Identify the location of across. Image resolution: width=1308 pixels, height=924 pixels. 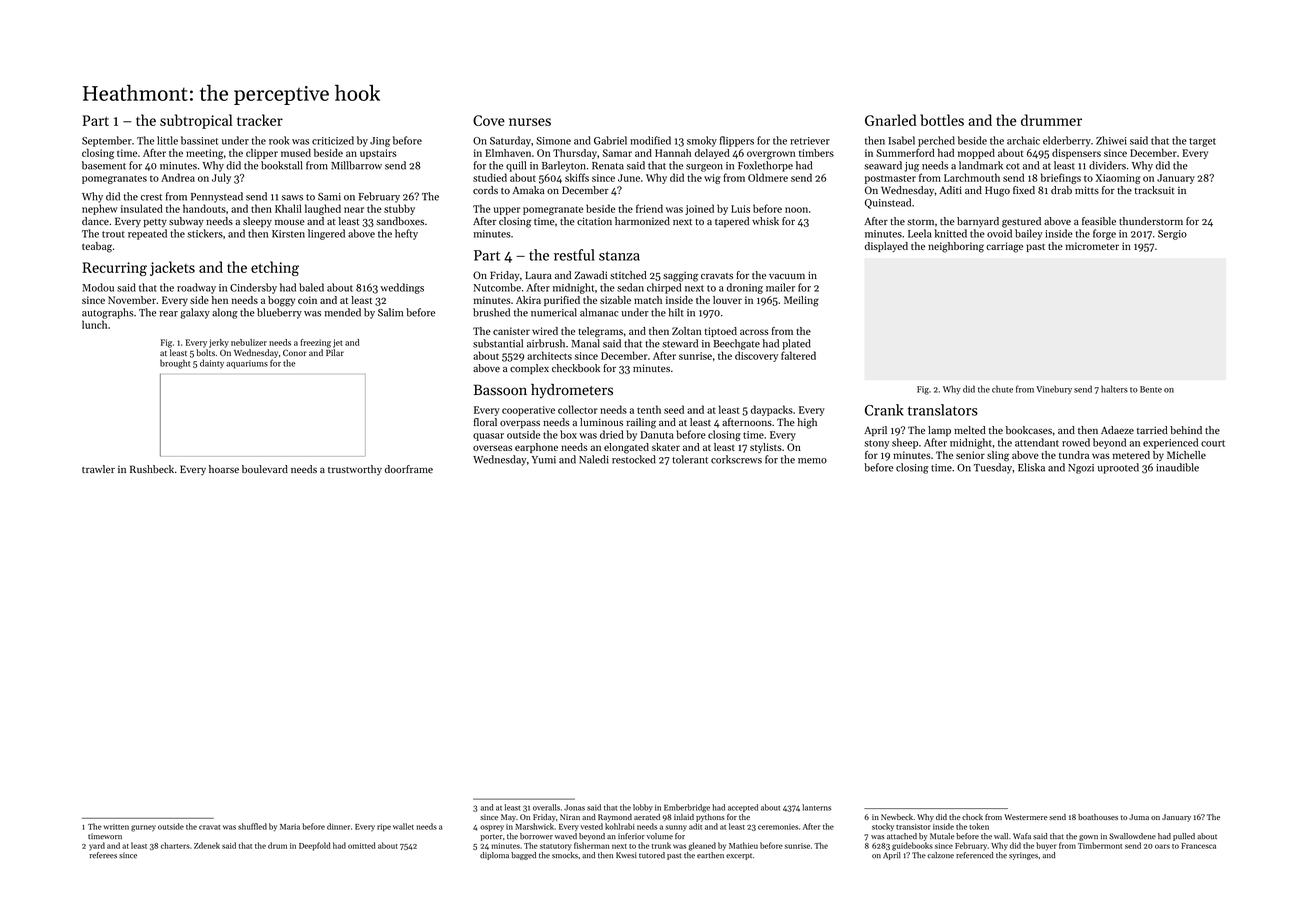
(754, 332).
